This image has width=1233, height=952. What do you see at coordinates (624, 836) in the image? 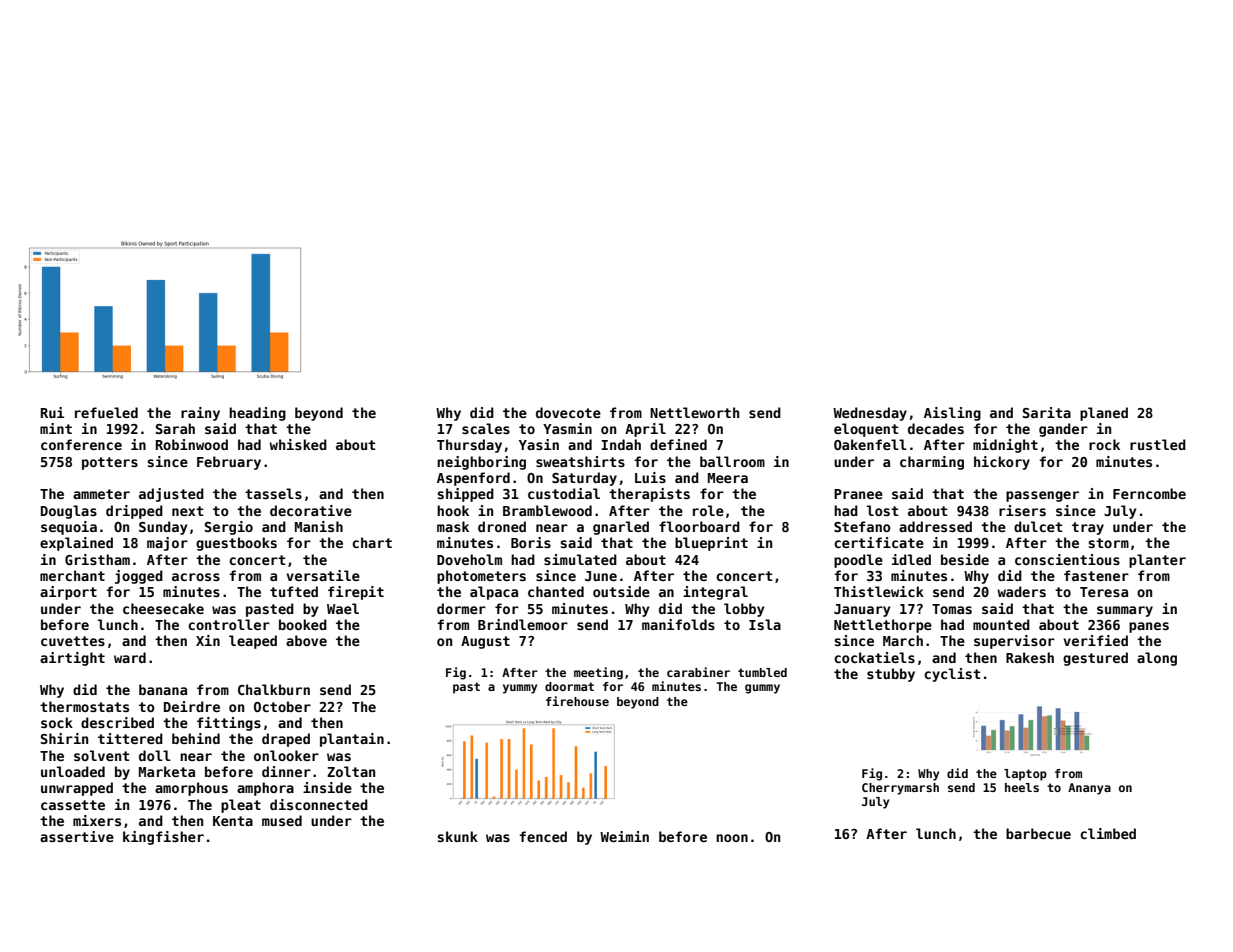
I see `Weimin` at bounding box center [624, 836].
